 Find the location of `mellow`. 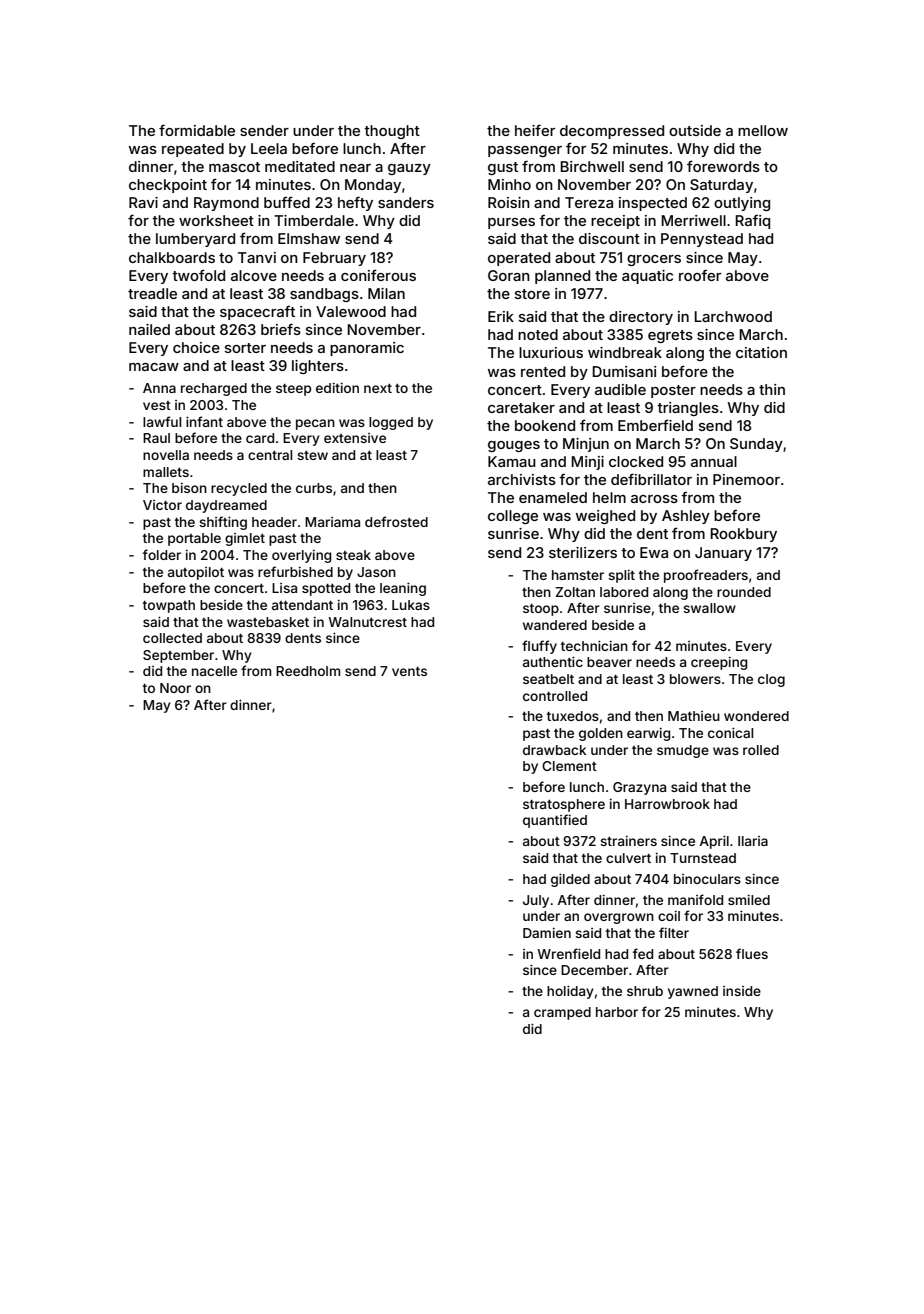

mellow is located at coordinates (763, 130).
